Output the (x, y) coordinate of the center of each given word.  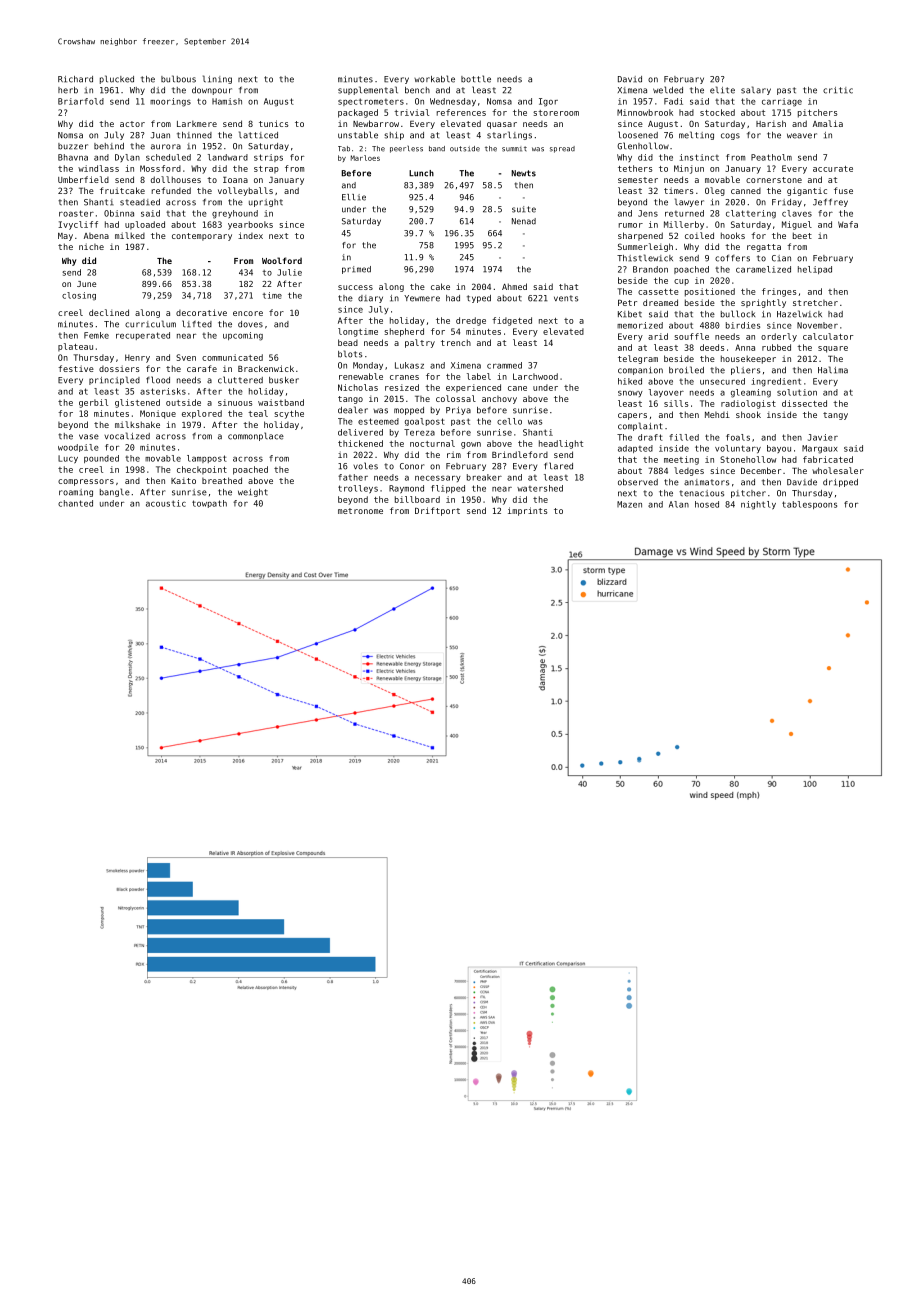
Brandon (650, 269)
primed (356, 270)
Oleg (715, 191)
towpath (209, 504)
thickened (360, 443)
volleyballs (245, 191)
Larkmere (197, 123)
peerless (406, 149)
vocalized (127, 436)
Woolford (282, 260)
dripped (840, 483)
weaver (802, 136)
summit (514, 149)
